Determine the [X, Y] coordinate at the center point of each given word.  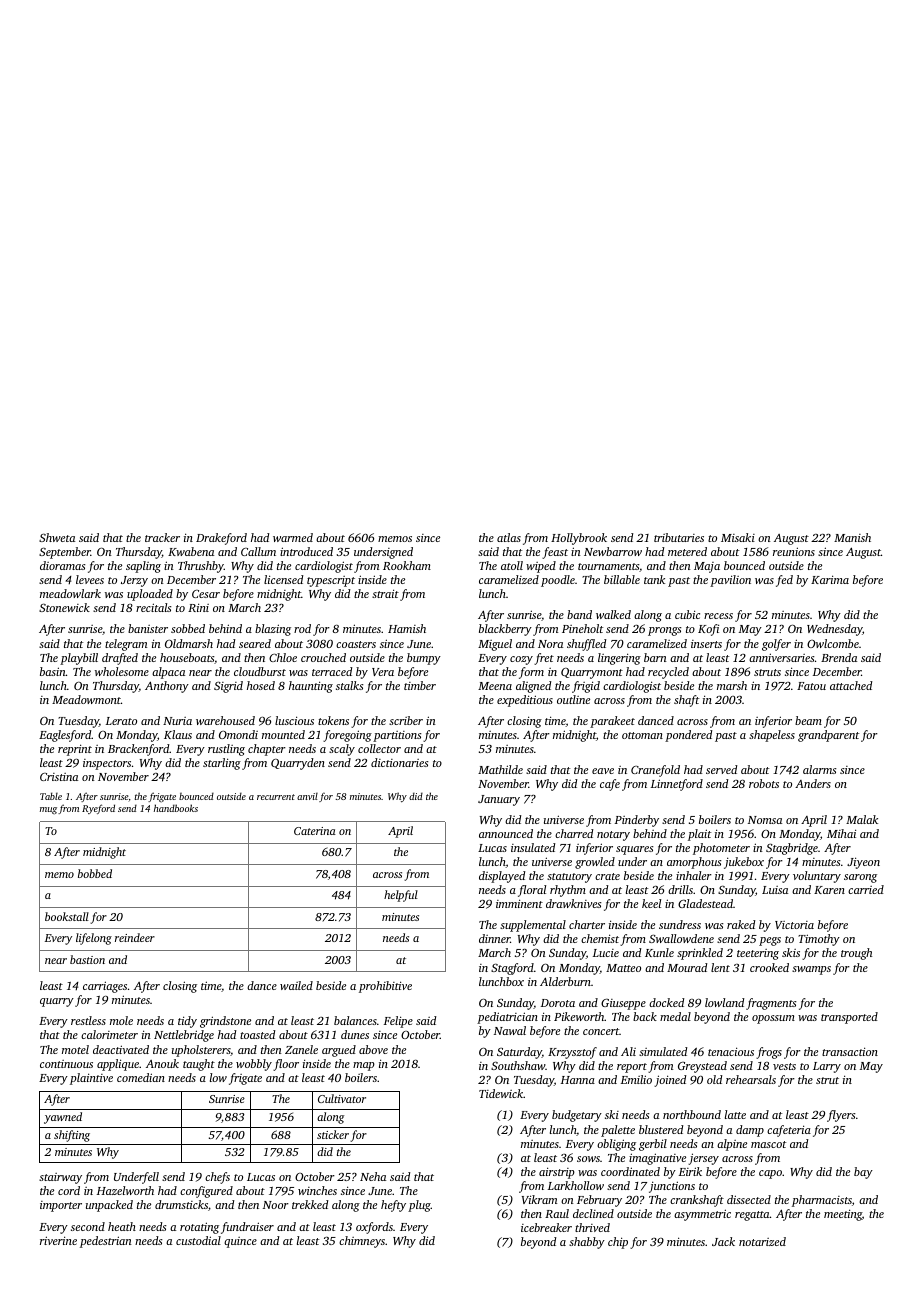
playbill [79, 659]
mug [48, 810]
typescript [331, 581]
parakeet [612, 722]
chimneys [362, 1242]
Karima [830, 579]
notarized [762, 1241]
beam [808, 720]
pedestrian [106, 1242]
